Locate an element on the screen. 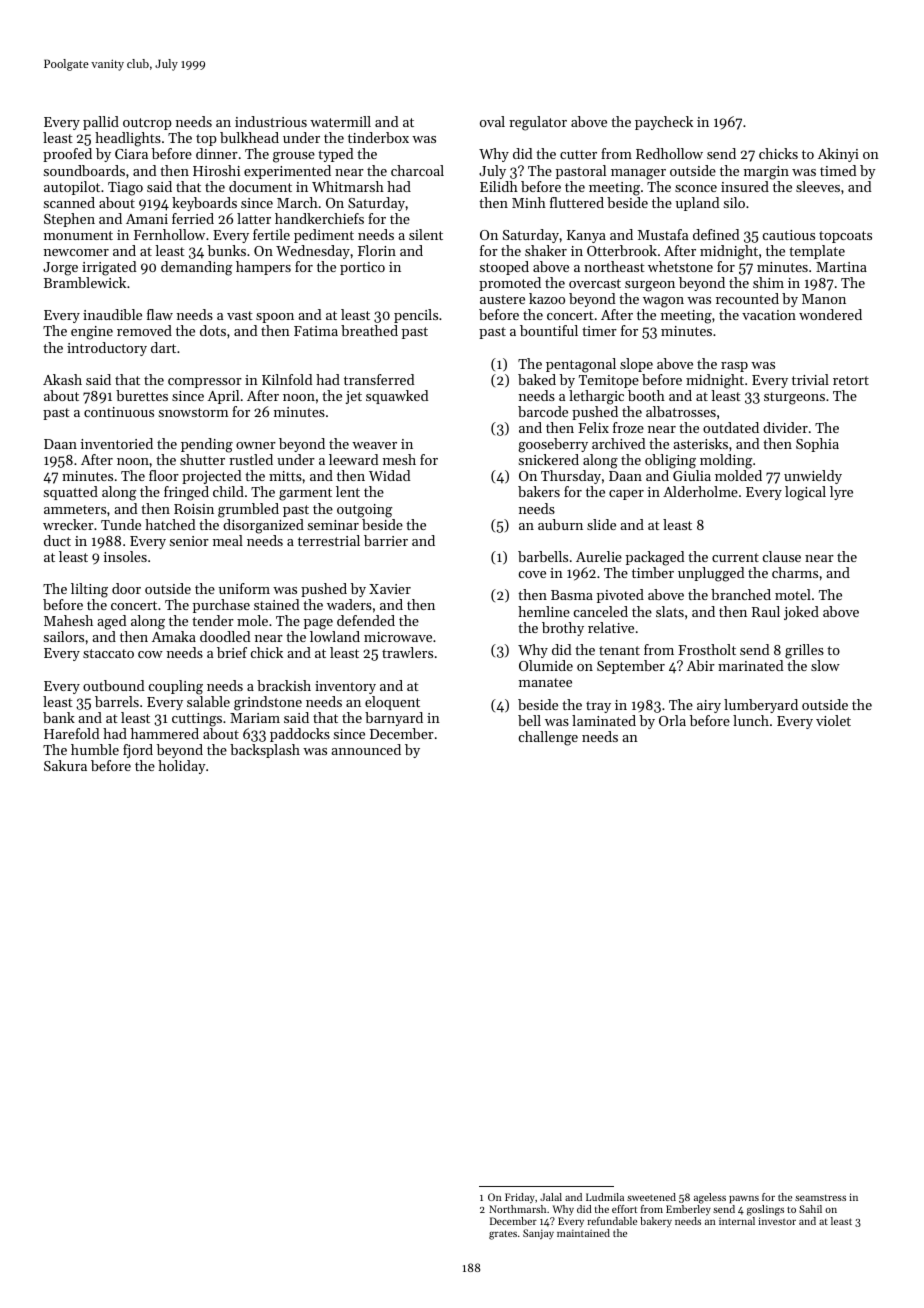  lowland is located at coordinates (335, 636).
